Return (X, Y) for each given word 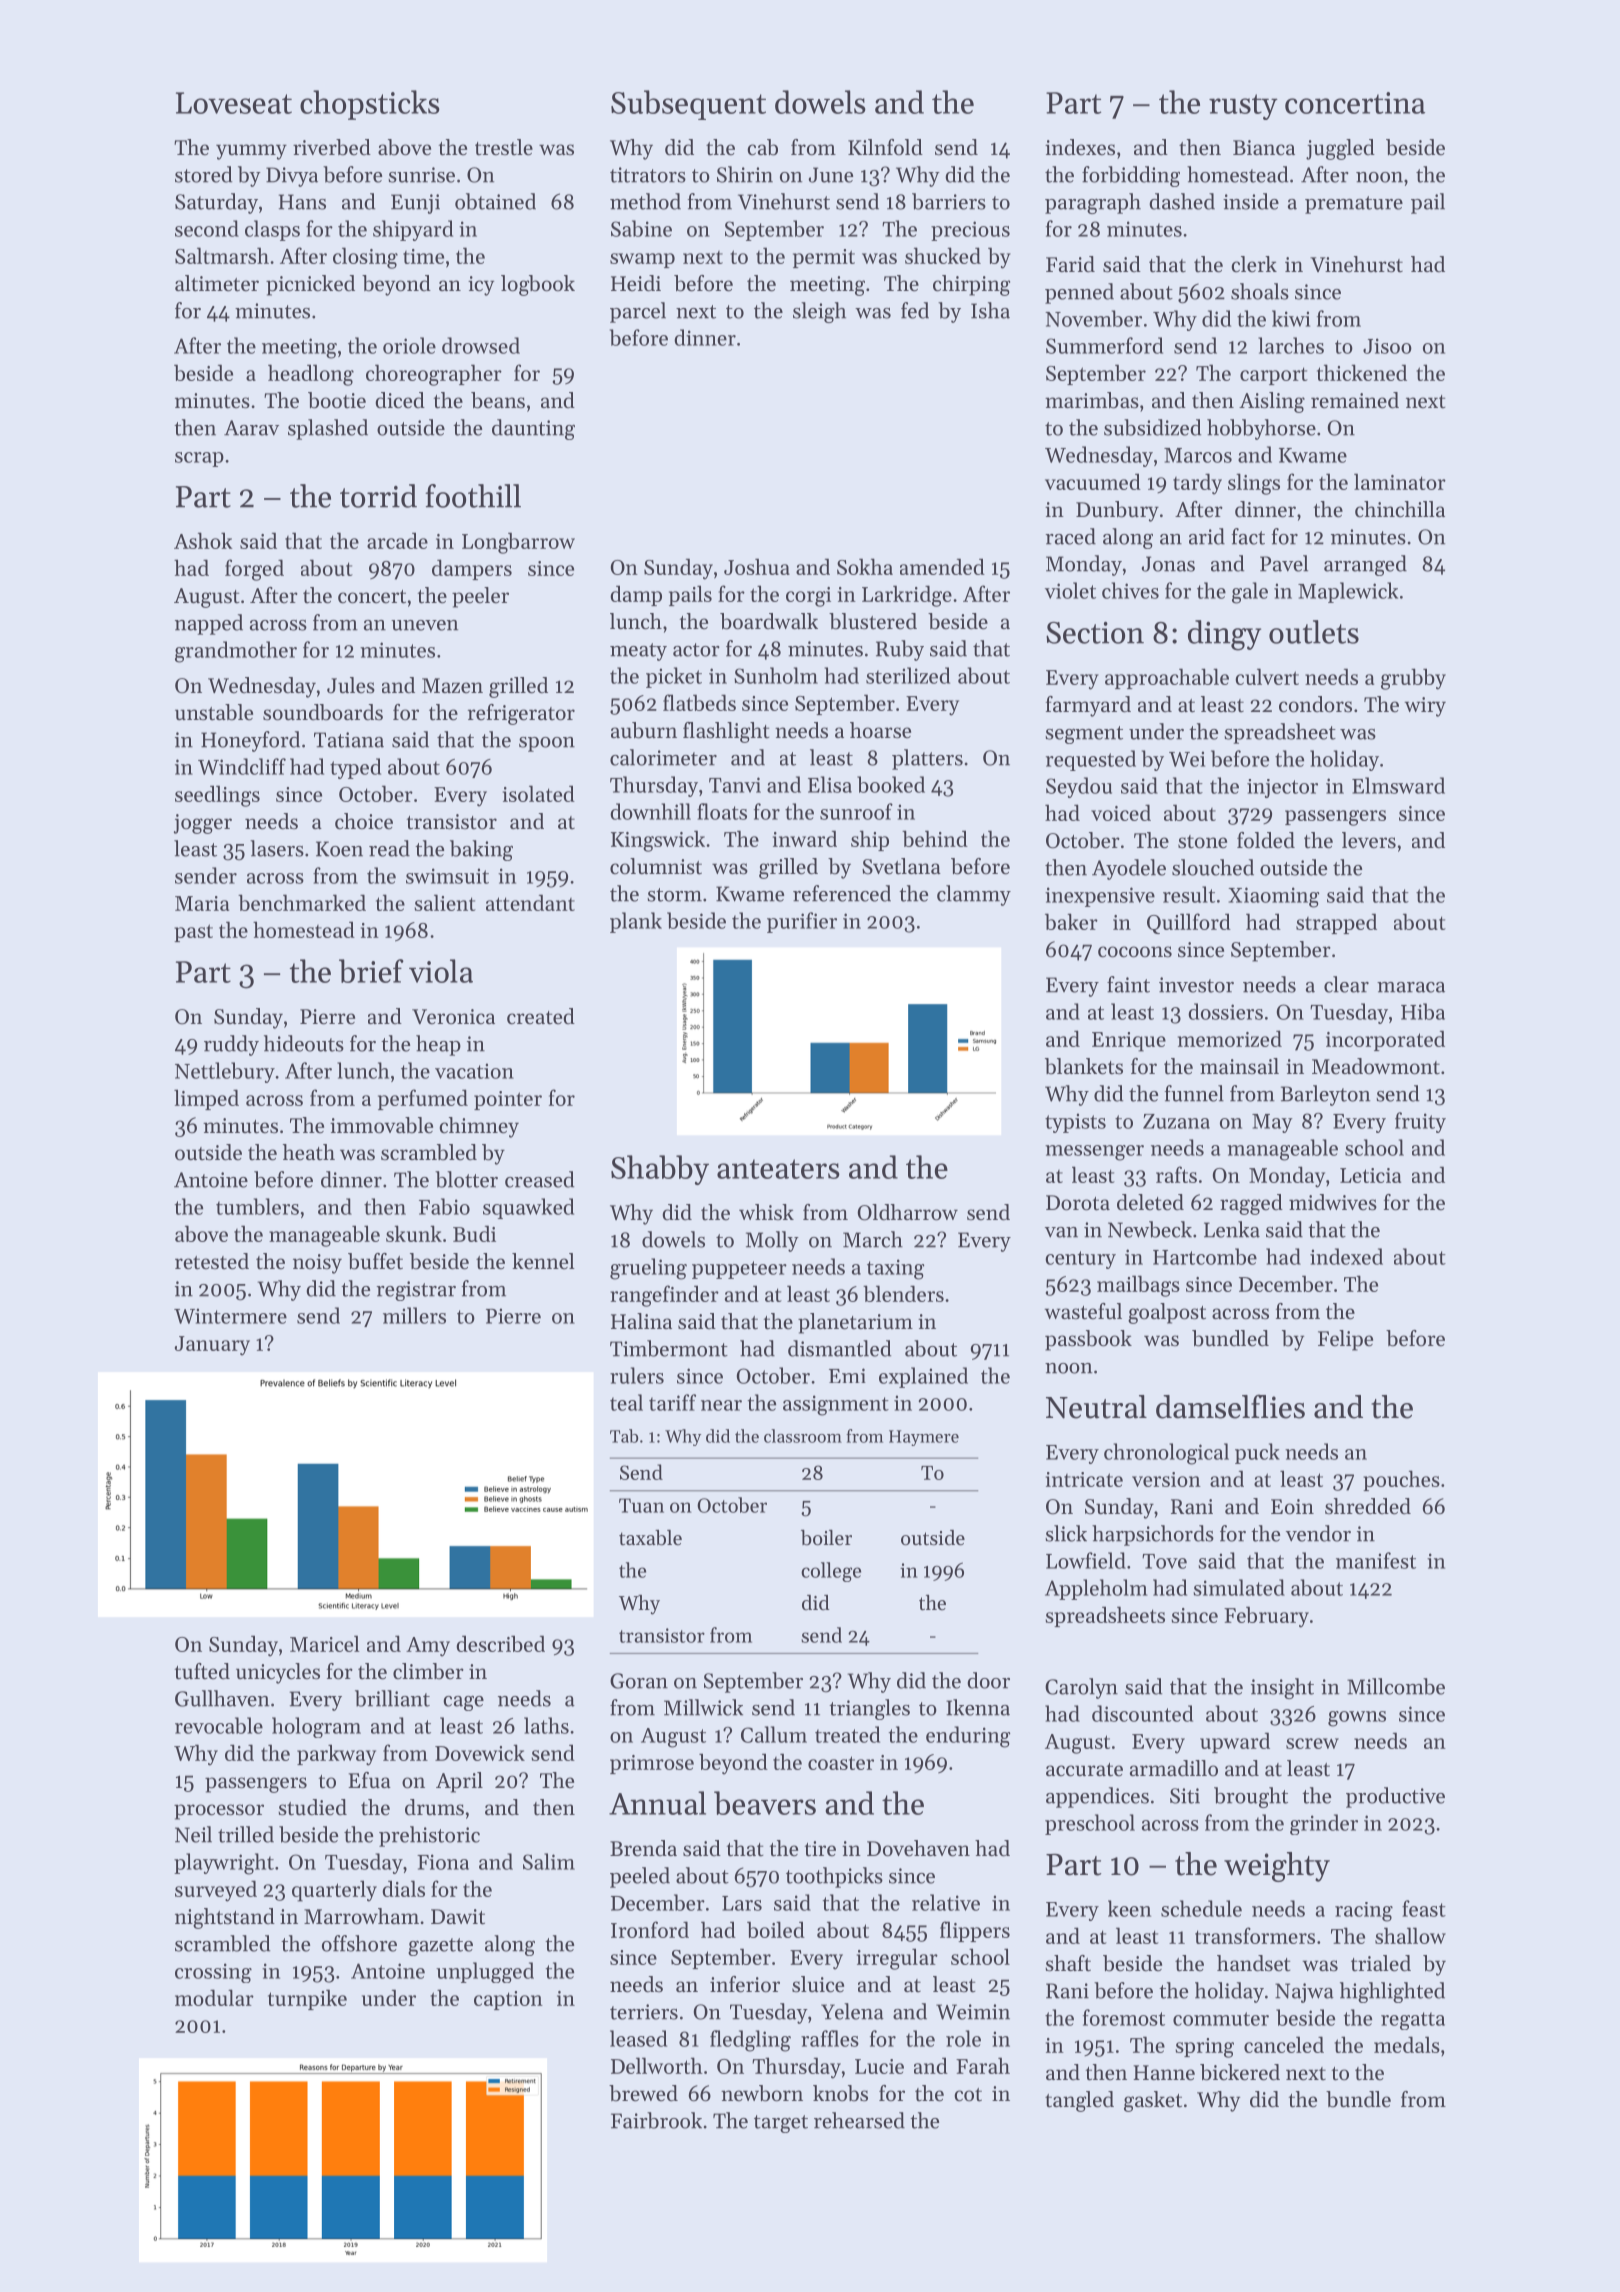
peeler (480, 597)
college (831, 1572)
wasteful (1083, 1311)
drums (434, 1807)
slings (1254, 484)
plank (636, 922)
